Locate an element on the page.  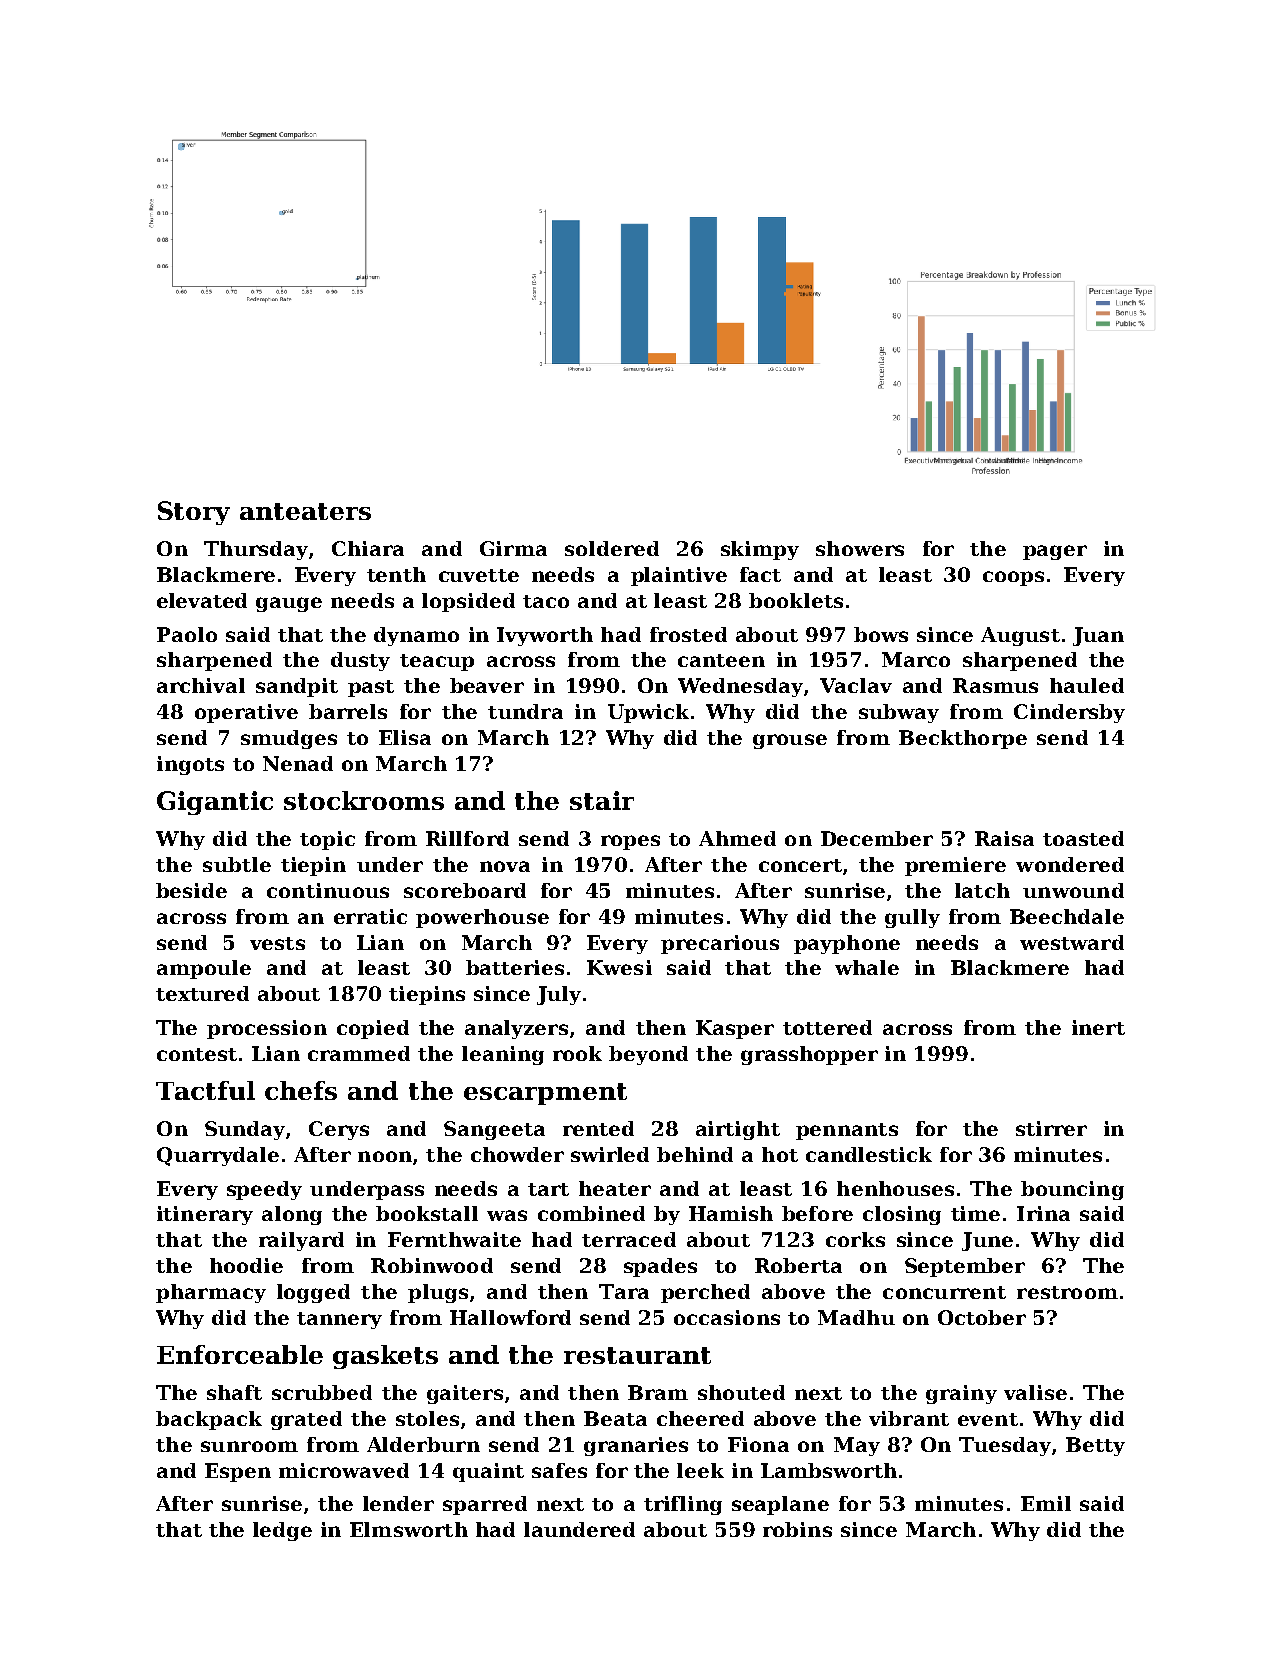
unwound is located at coordinates (1073, 890).
